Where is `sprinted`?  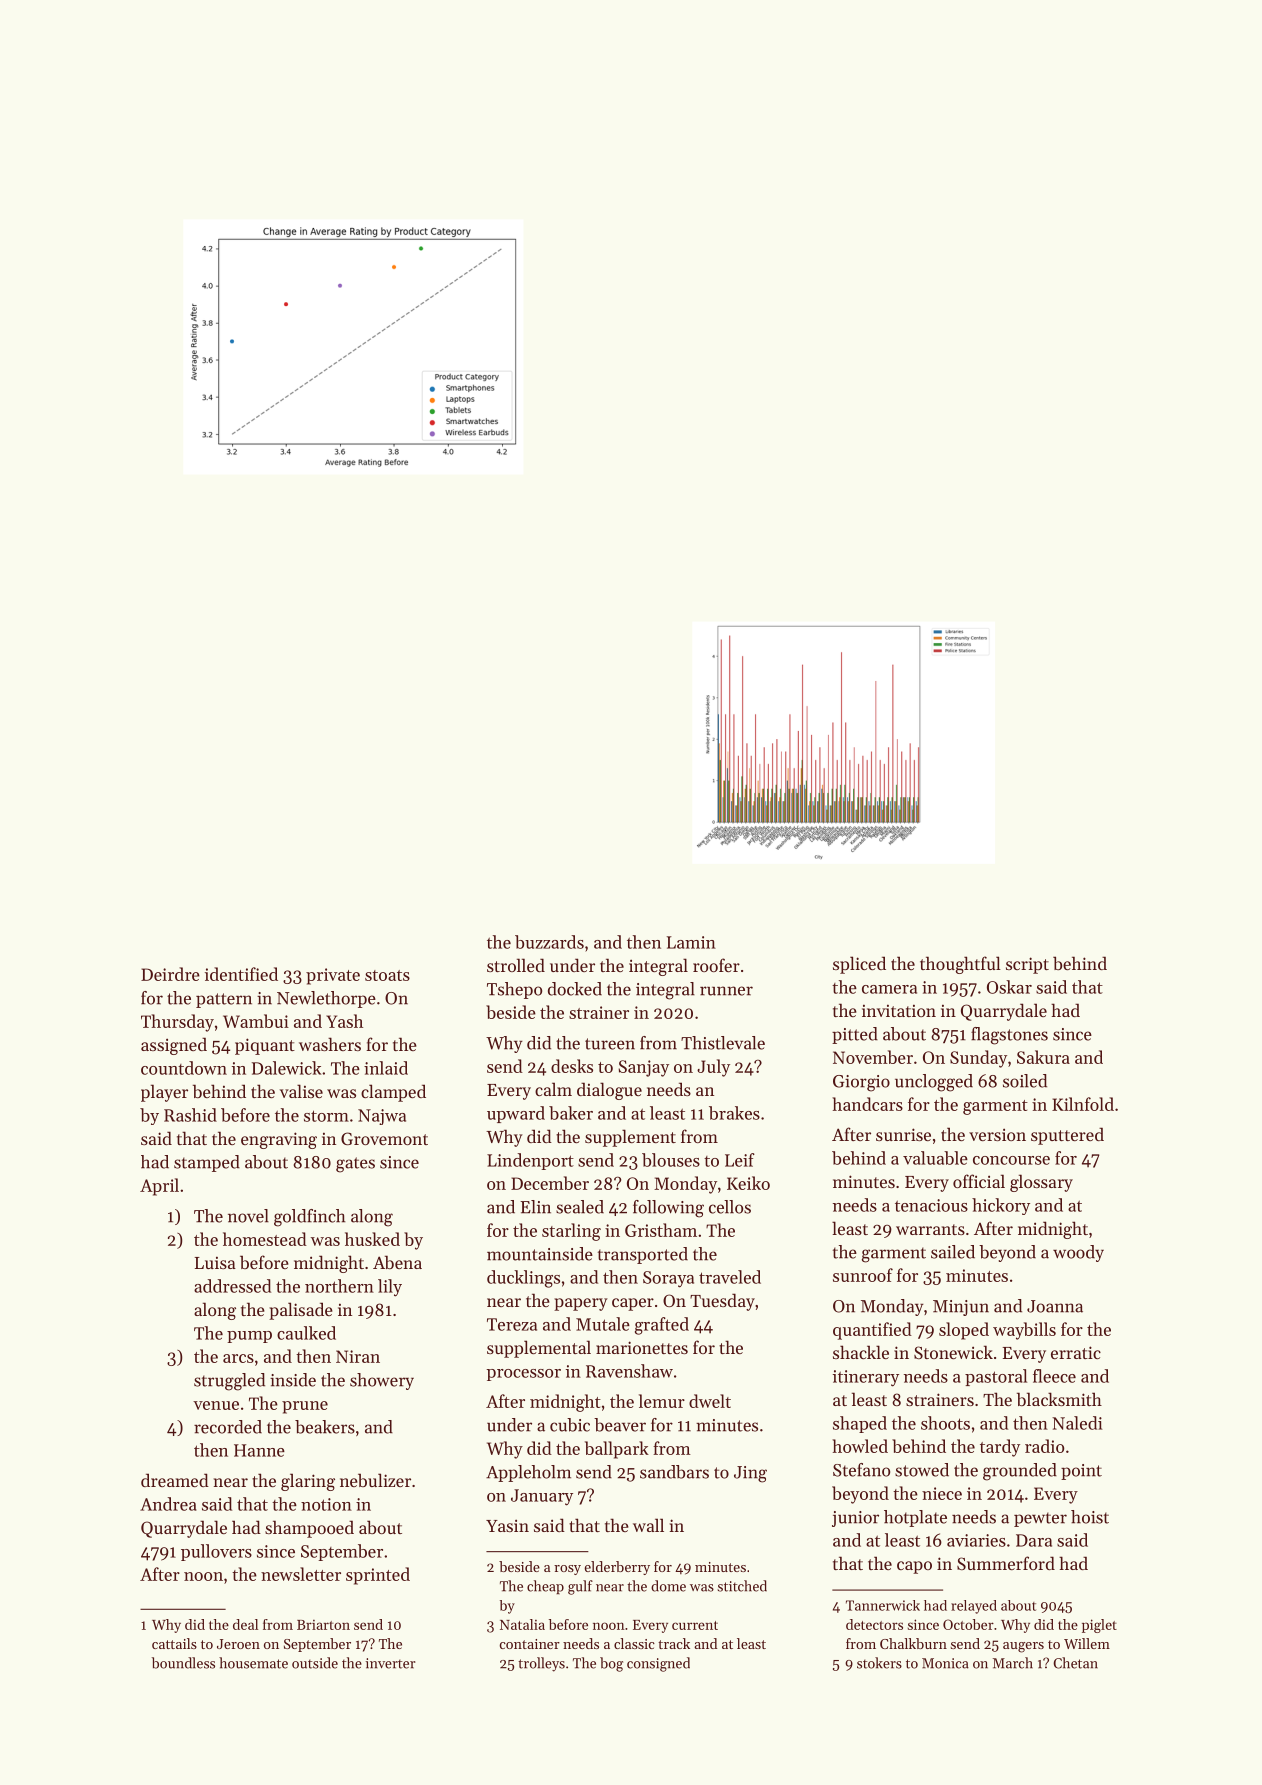 sprinted is located at coordinates (378, 1576).
